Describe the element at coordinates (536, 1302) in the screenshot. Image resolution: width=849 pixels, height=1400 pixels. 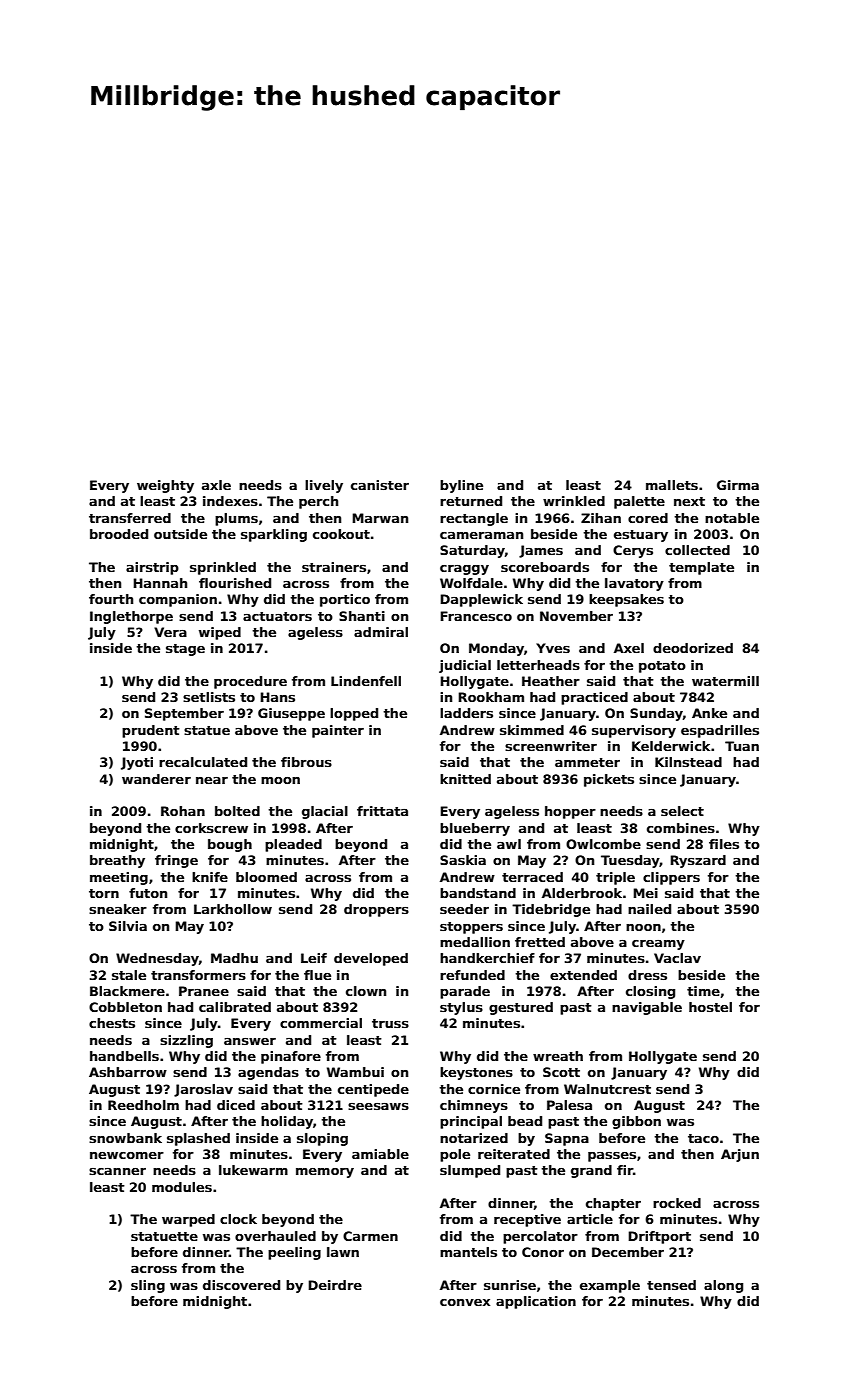
I see `application` at that location.
